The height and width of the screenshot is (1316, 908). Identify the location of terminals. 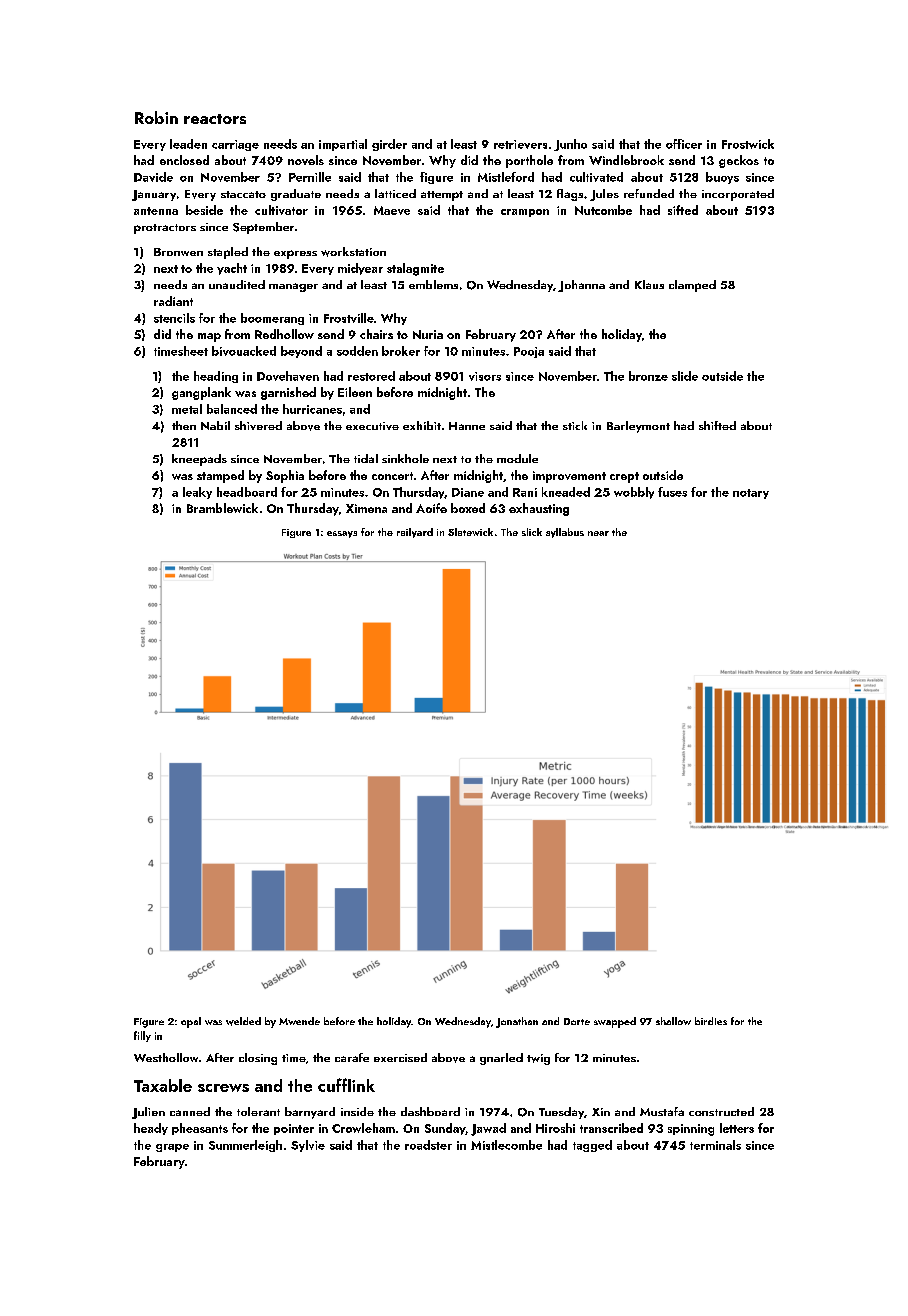
(715, 1145).
